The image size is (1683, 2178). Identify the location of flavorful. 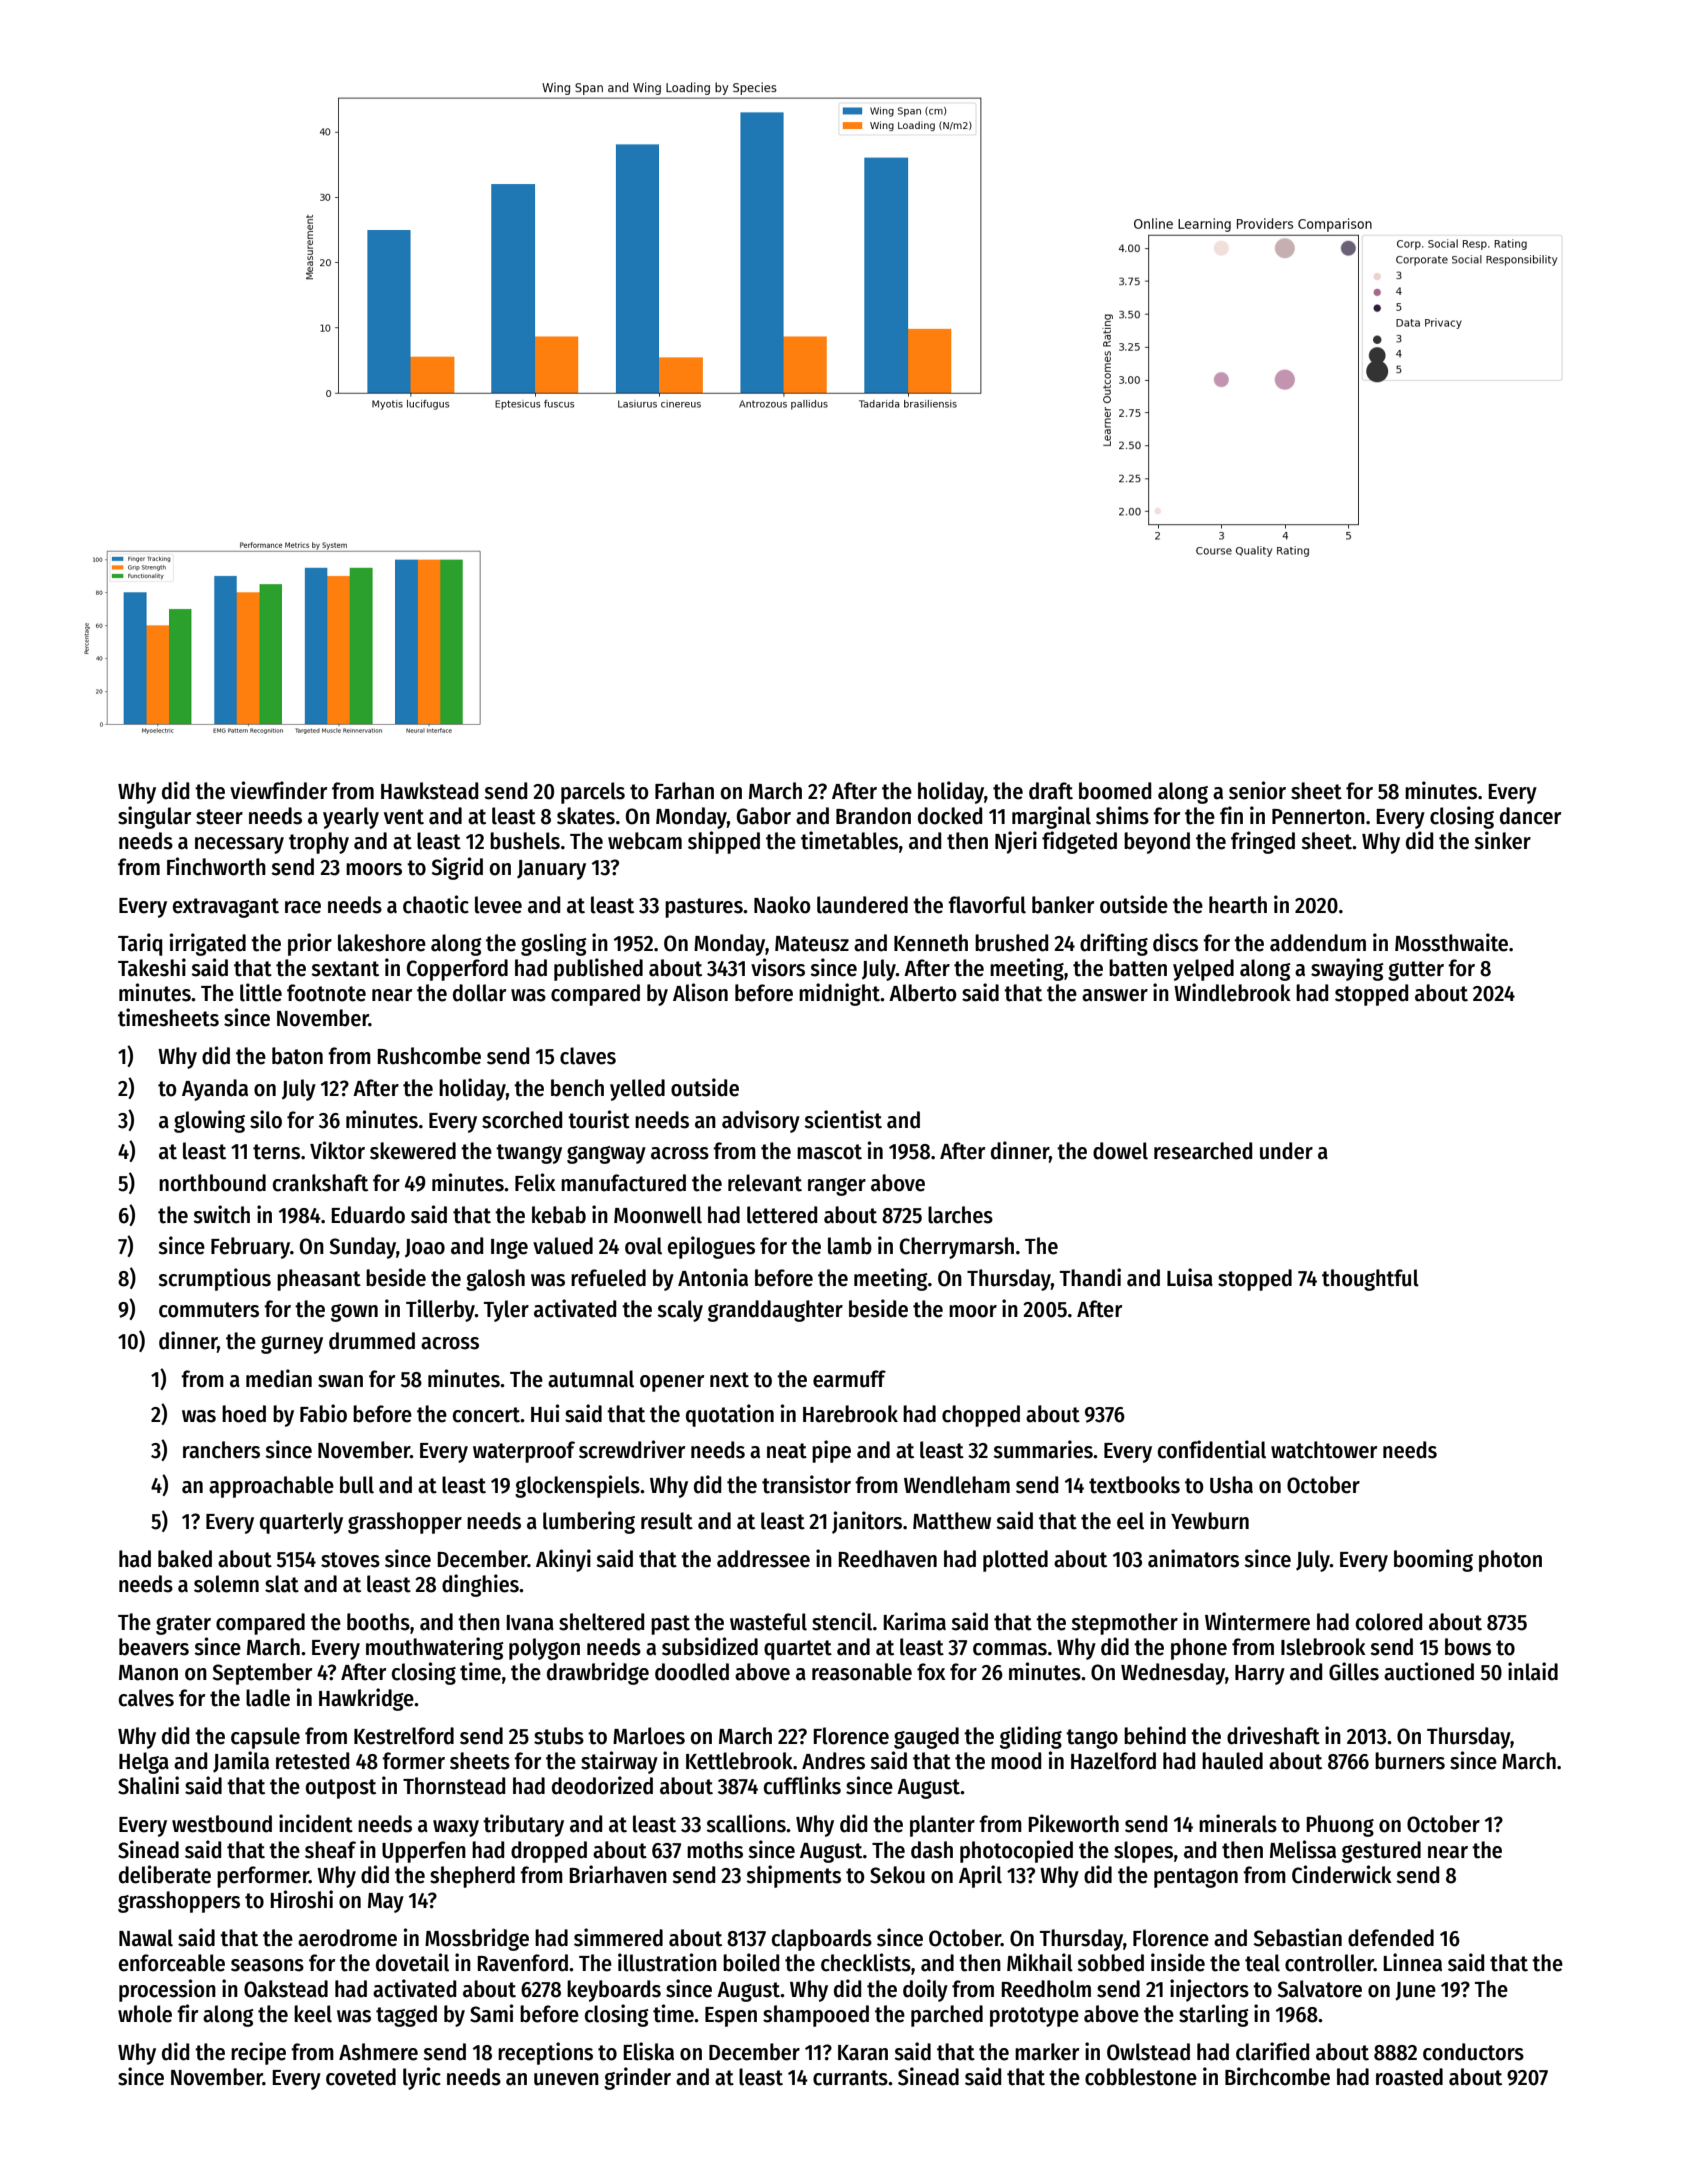
(987, 905).
